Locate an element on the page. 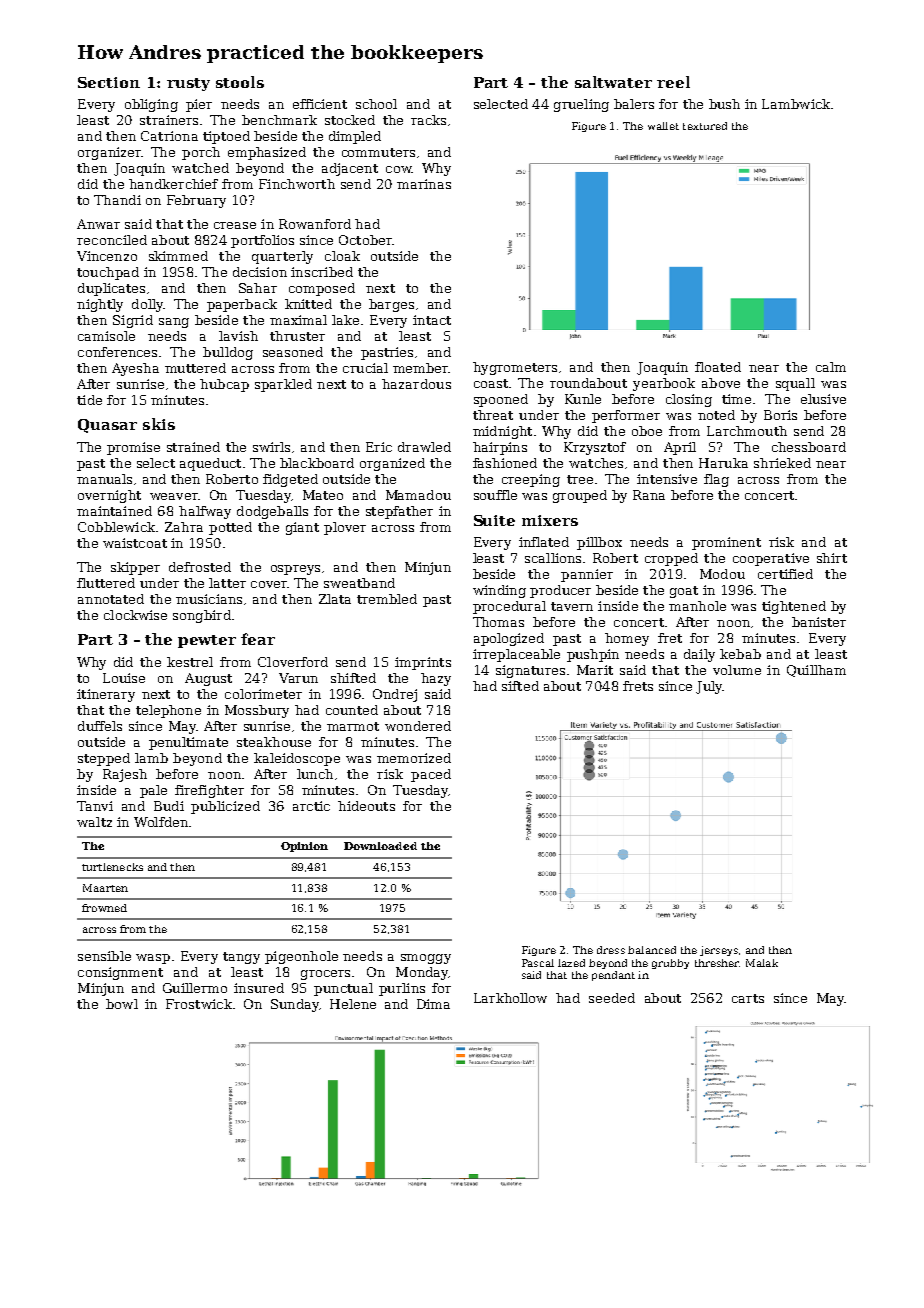  intact is located at coordinates (432, 320).
